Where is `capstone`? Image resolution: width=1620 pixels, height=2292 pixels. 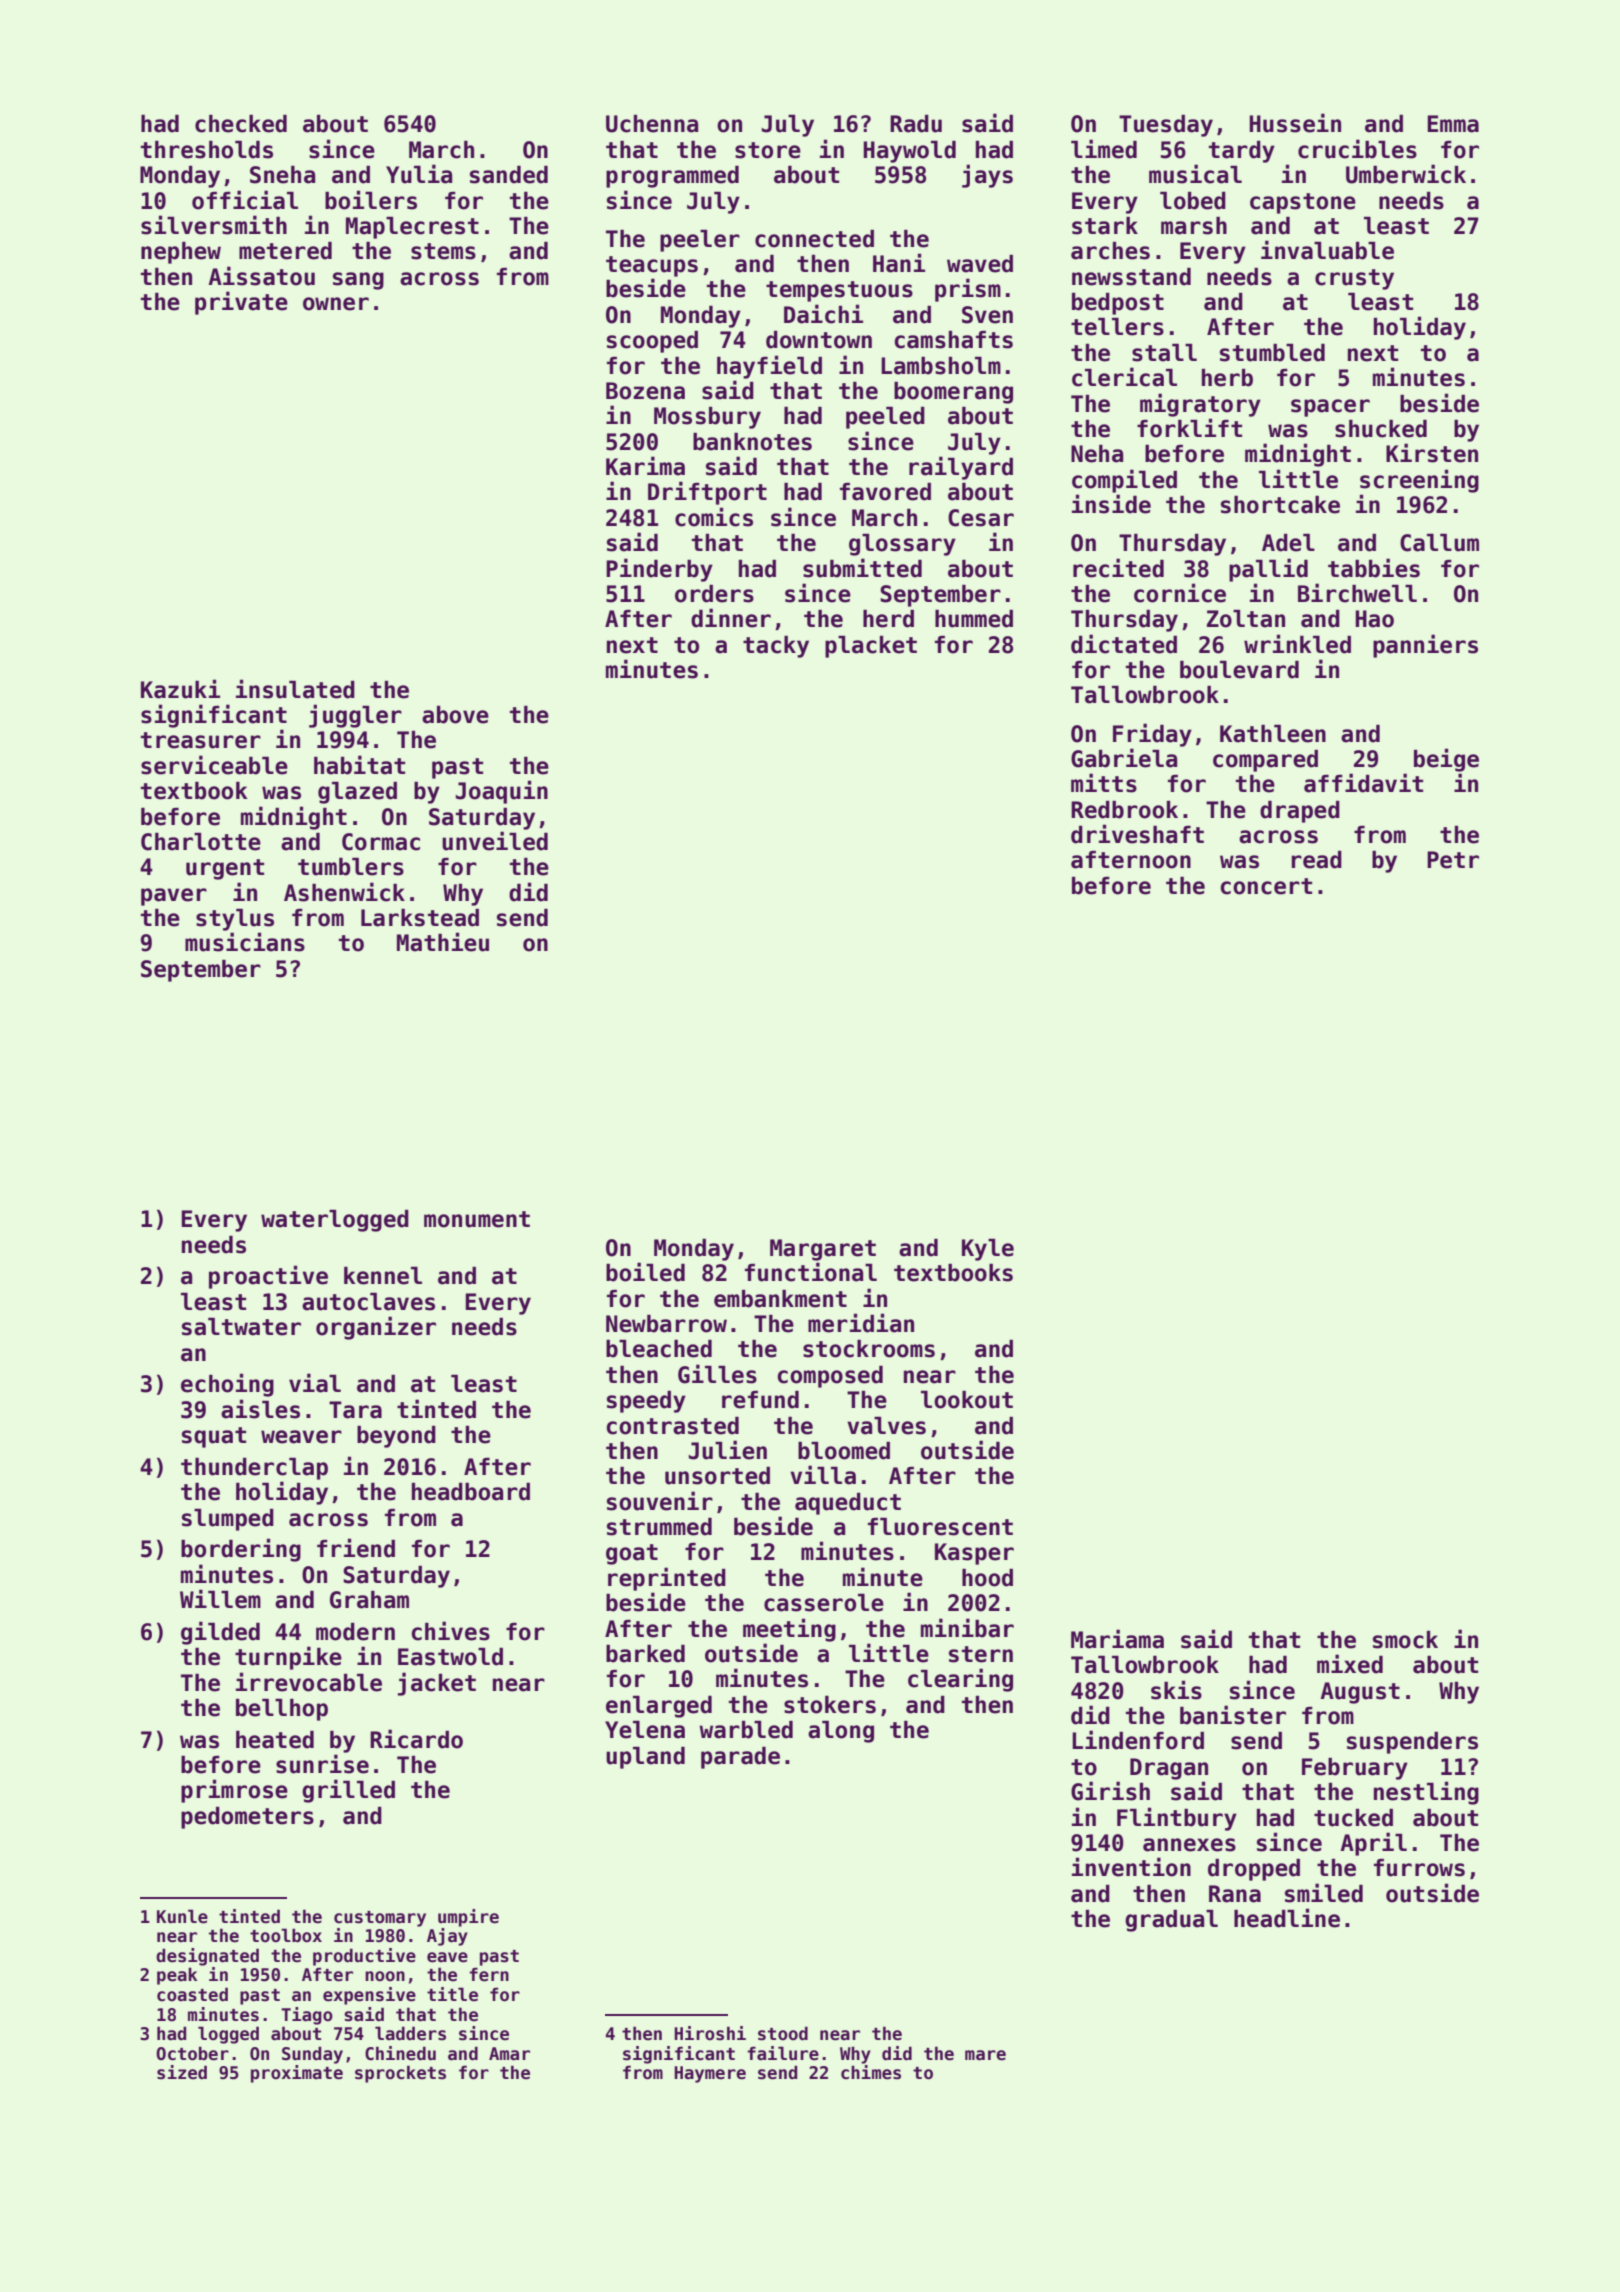
capstone is located at coordinates (1303, 203).
